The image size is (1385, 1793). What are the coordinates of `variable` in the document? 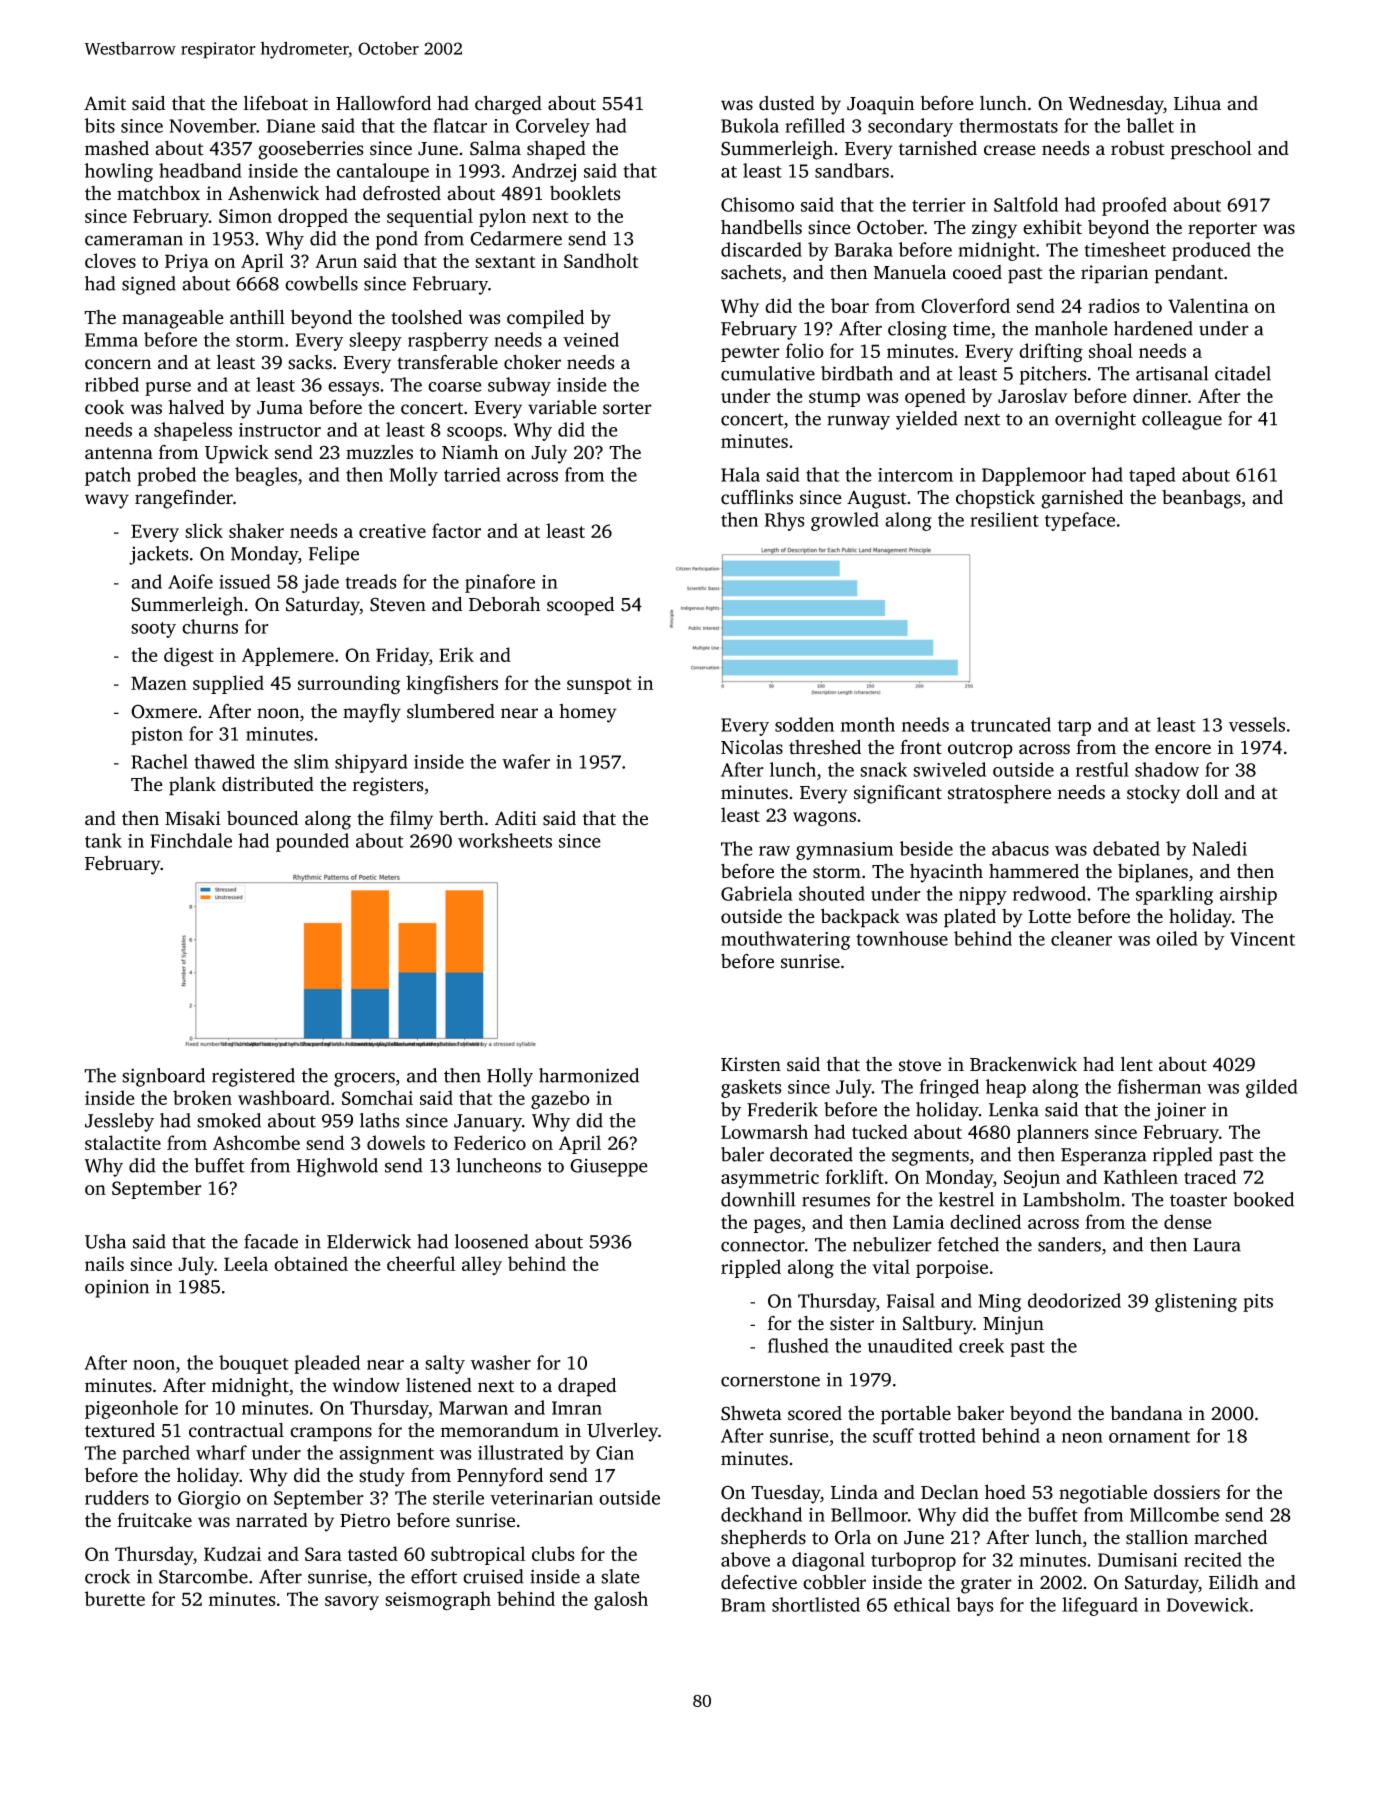 It's located at (562, 407).
